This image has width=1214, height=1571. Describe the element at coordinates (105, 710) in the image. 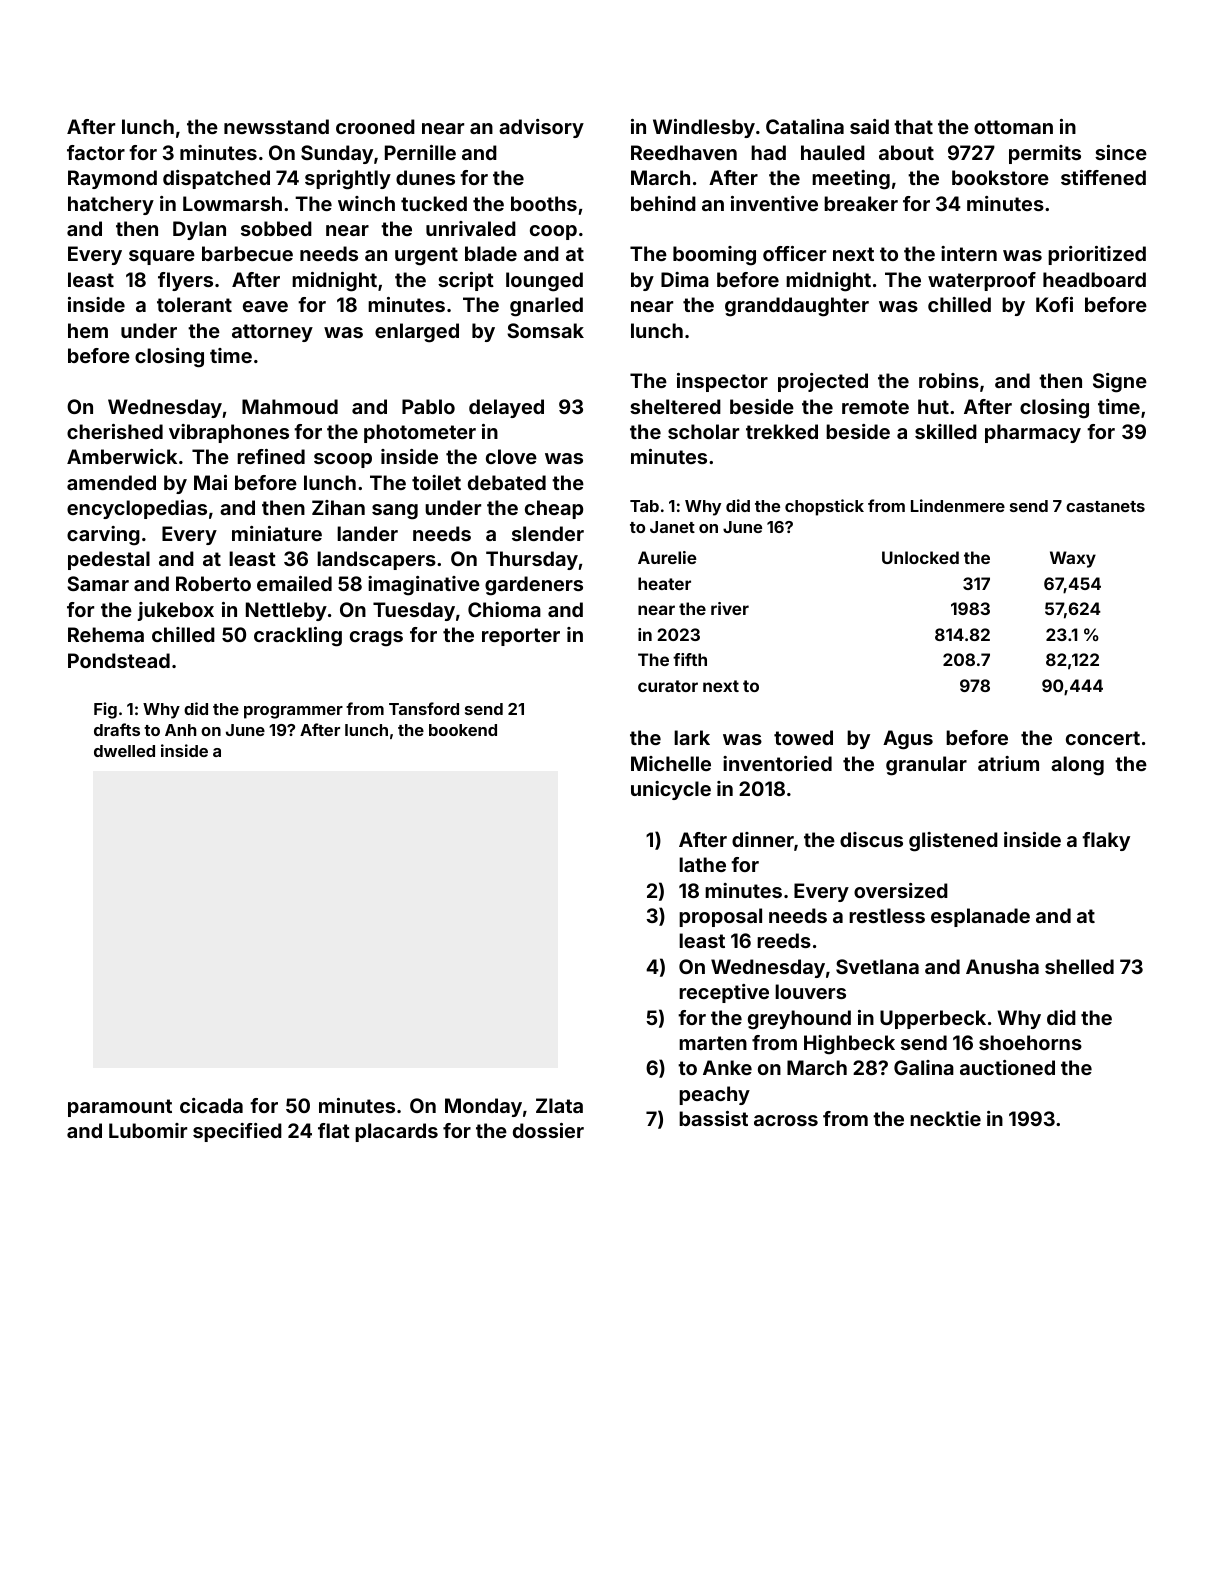

I see `Fig` at that location.
